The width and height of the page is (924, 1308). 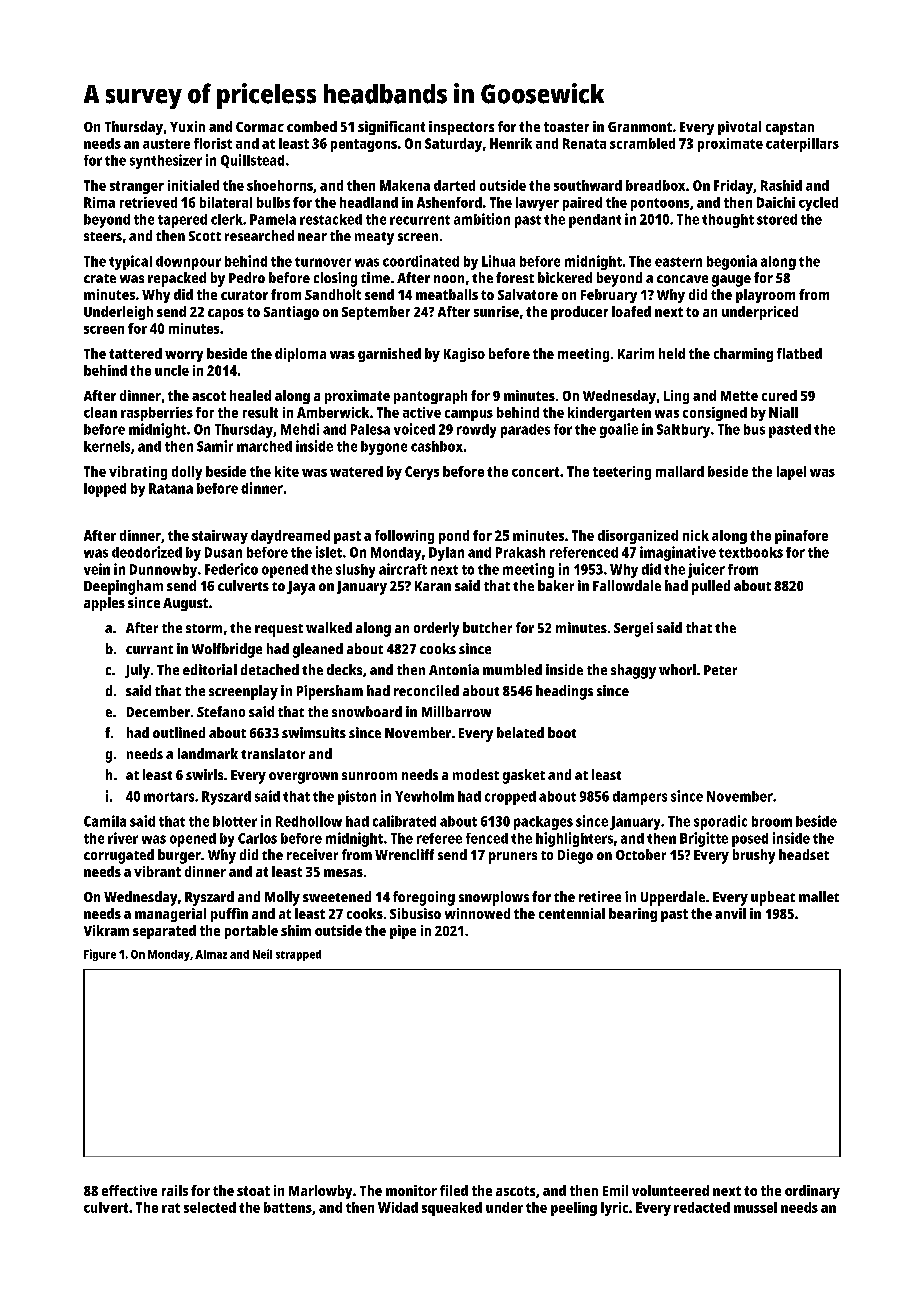 What do you see at coordinates (454, 1190) in the page?
I see `filed` at bounding box center [454, 1190].
